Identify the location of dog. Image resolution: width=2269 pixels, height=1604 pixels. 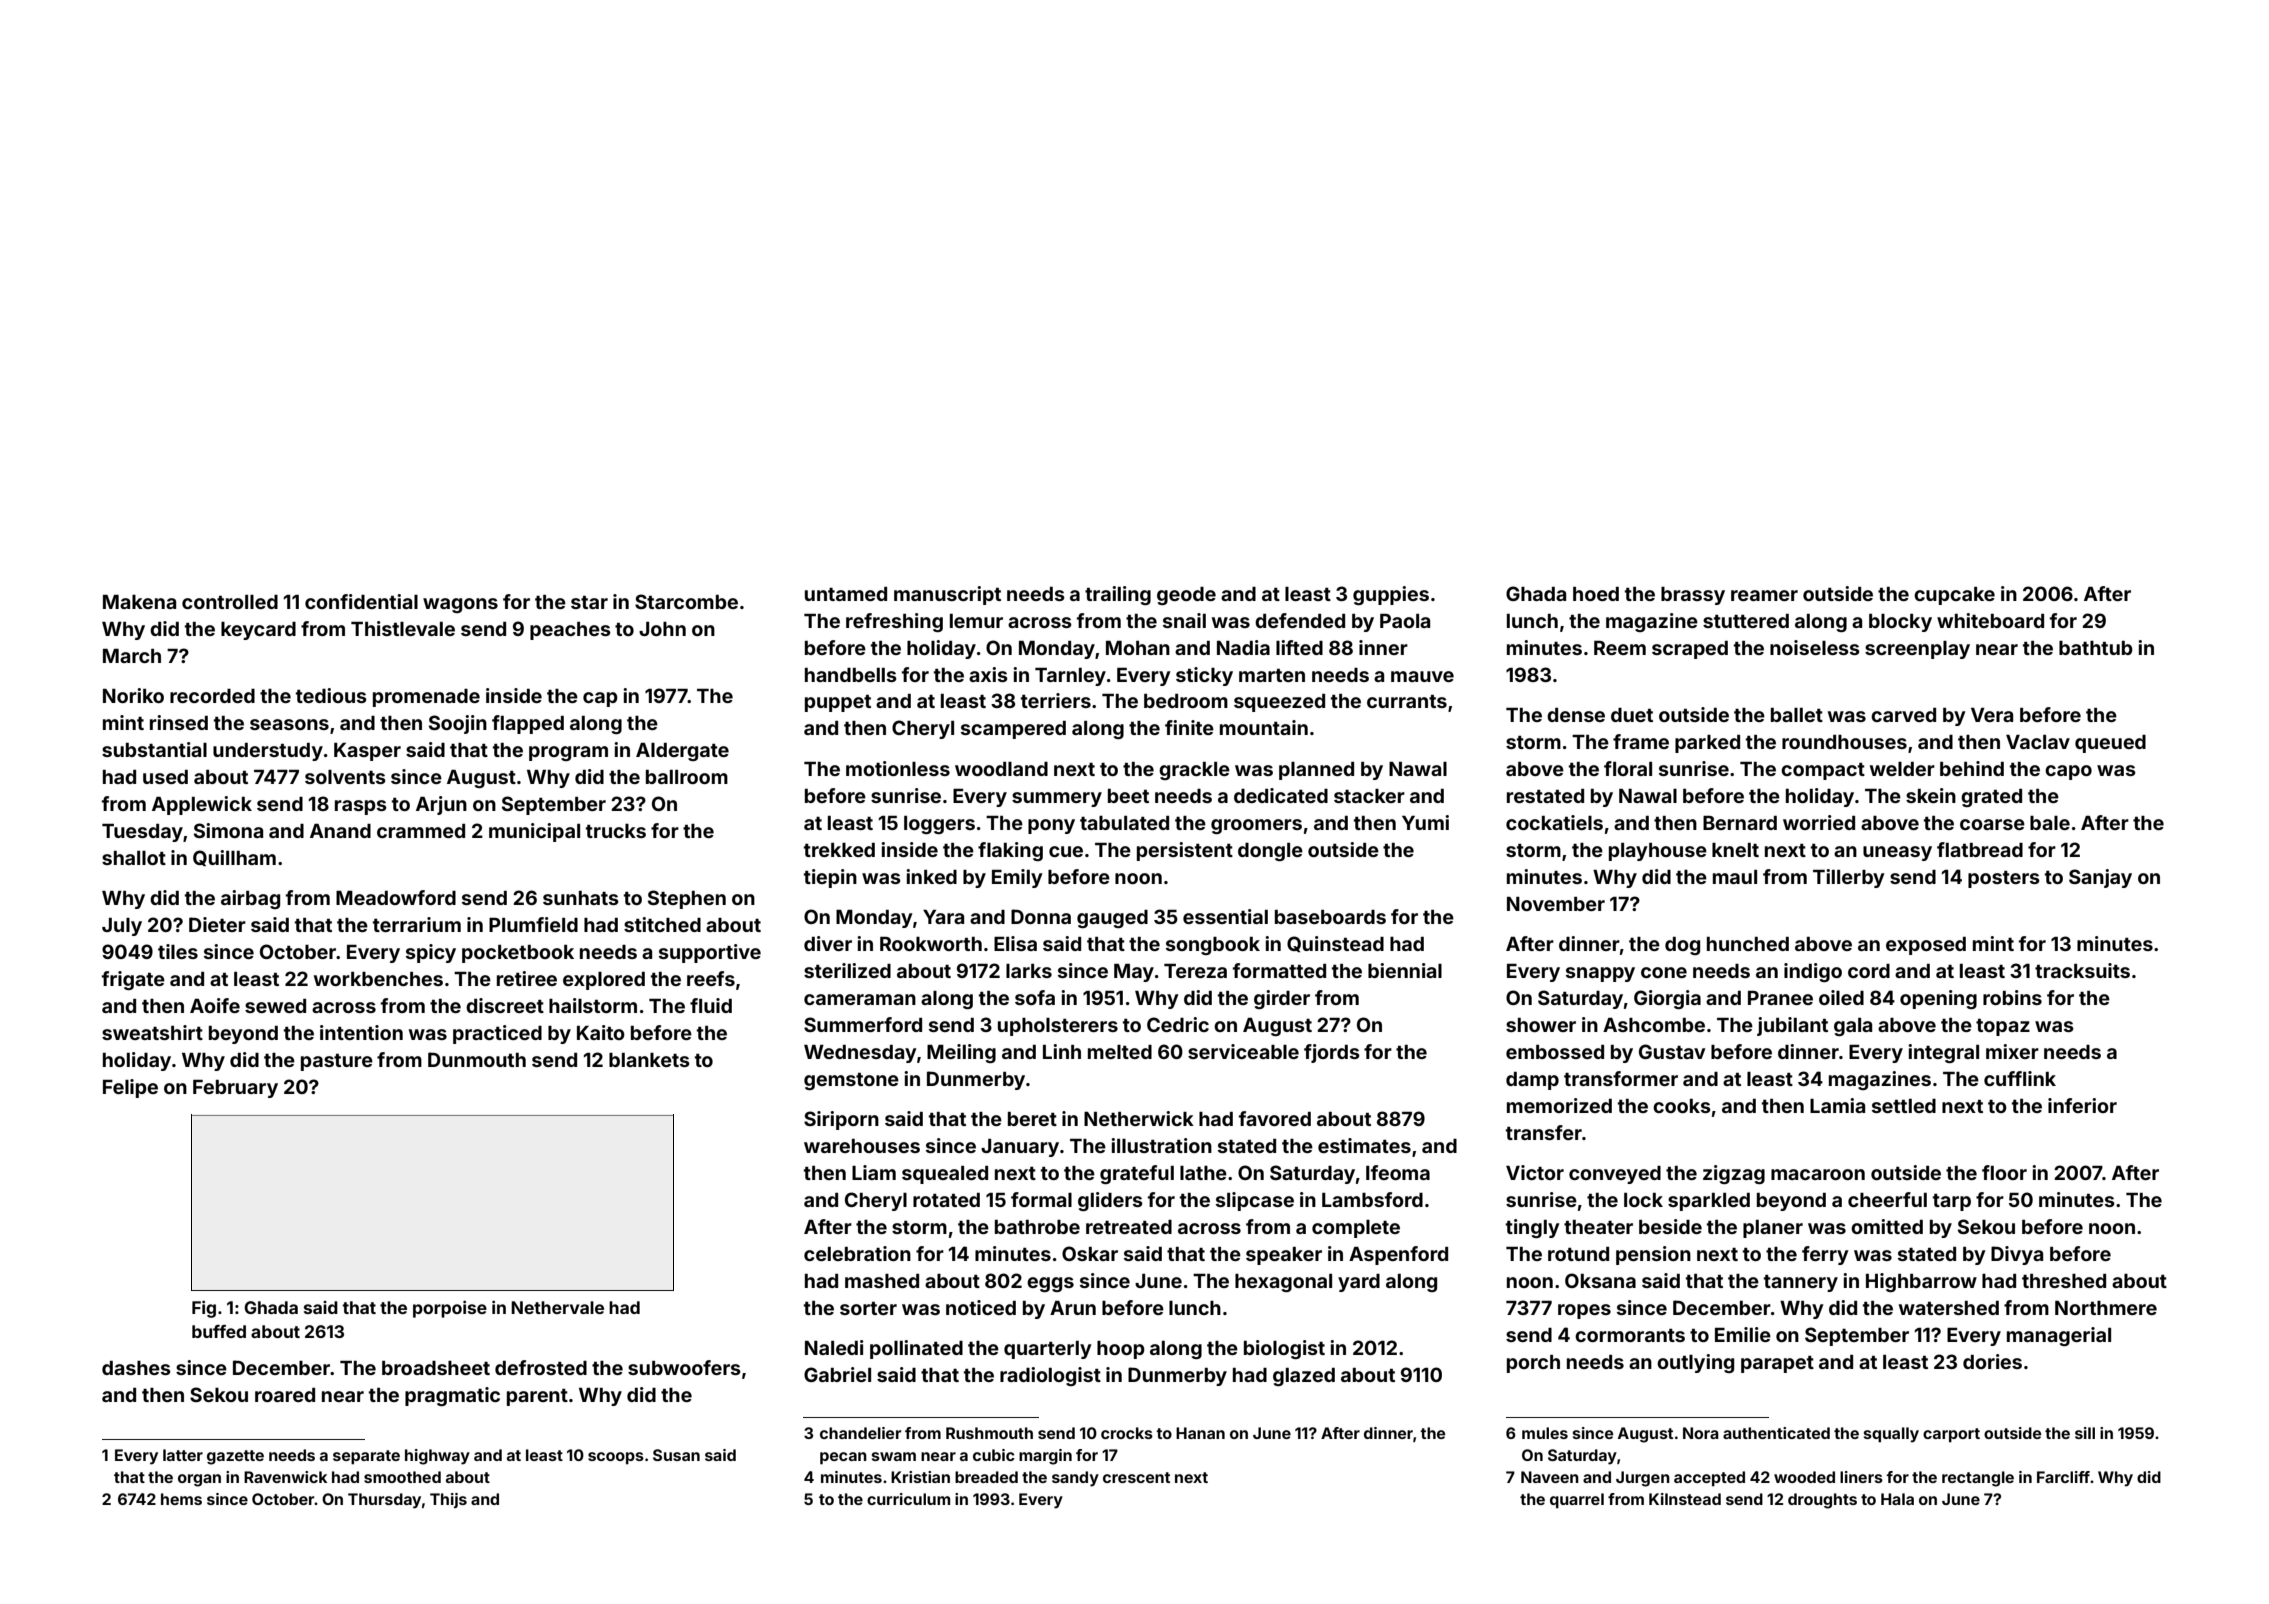
(1682, 946).
